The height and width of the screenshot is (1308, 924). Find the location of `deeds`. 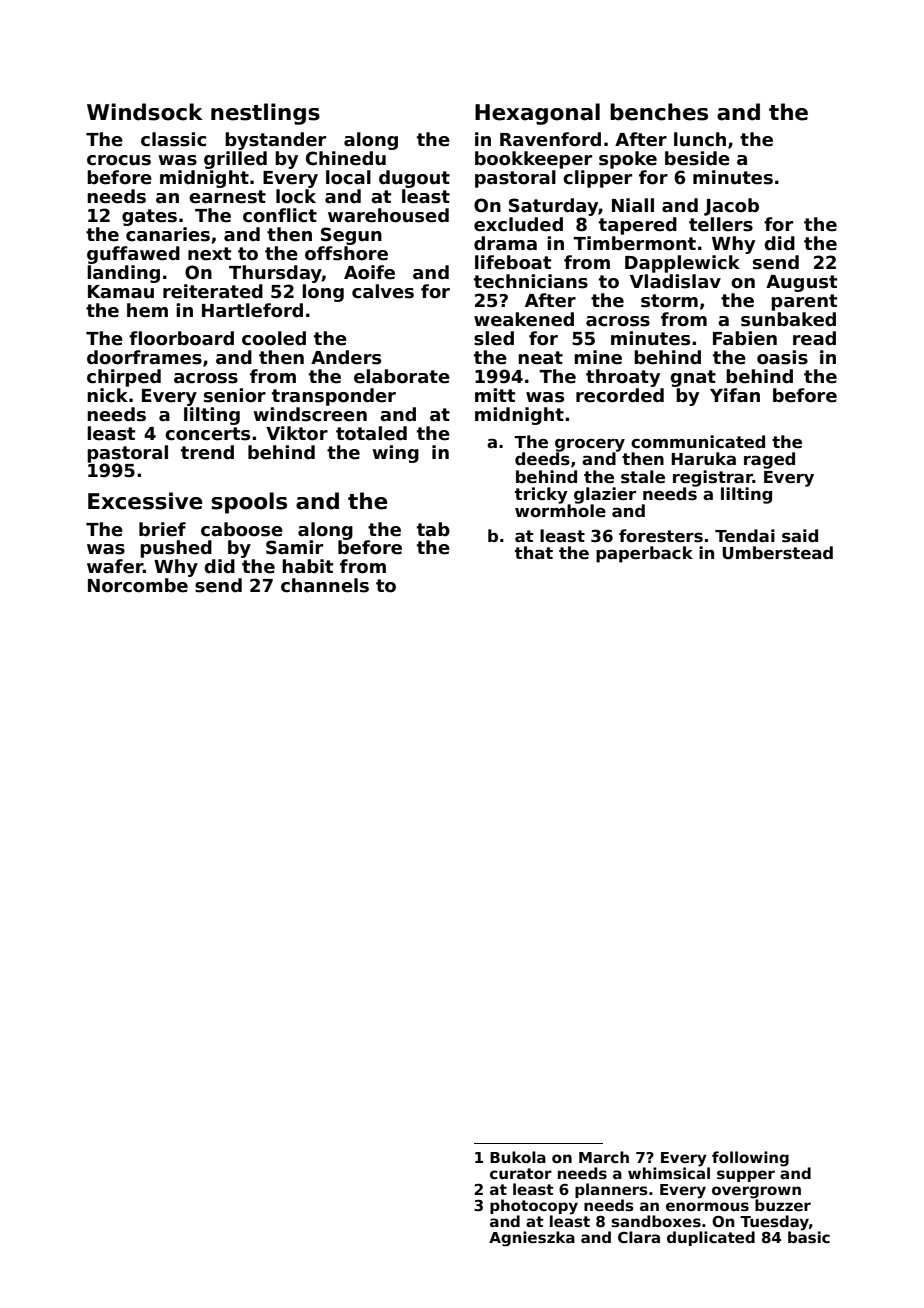

deeds is located at coordinates (542, 459).
